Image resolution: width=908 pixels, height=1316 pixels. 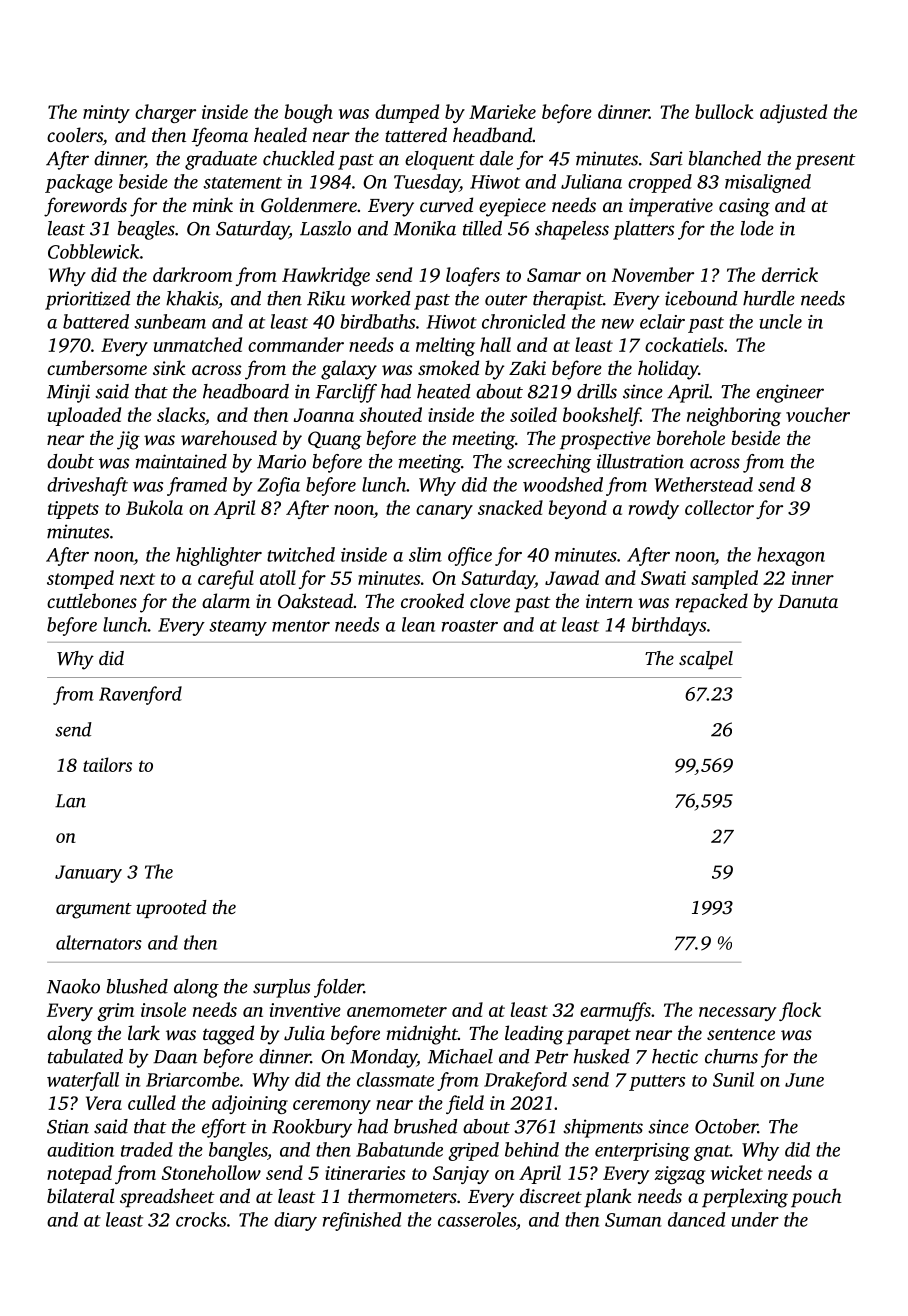 I want to click on tagged, so click(x=228, y=1035).
